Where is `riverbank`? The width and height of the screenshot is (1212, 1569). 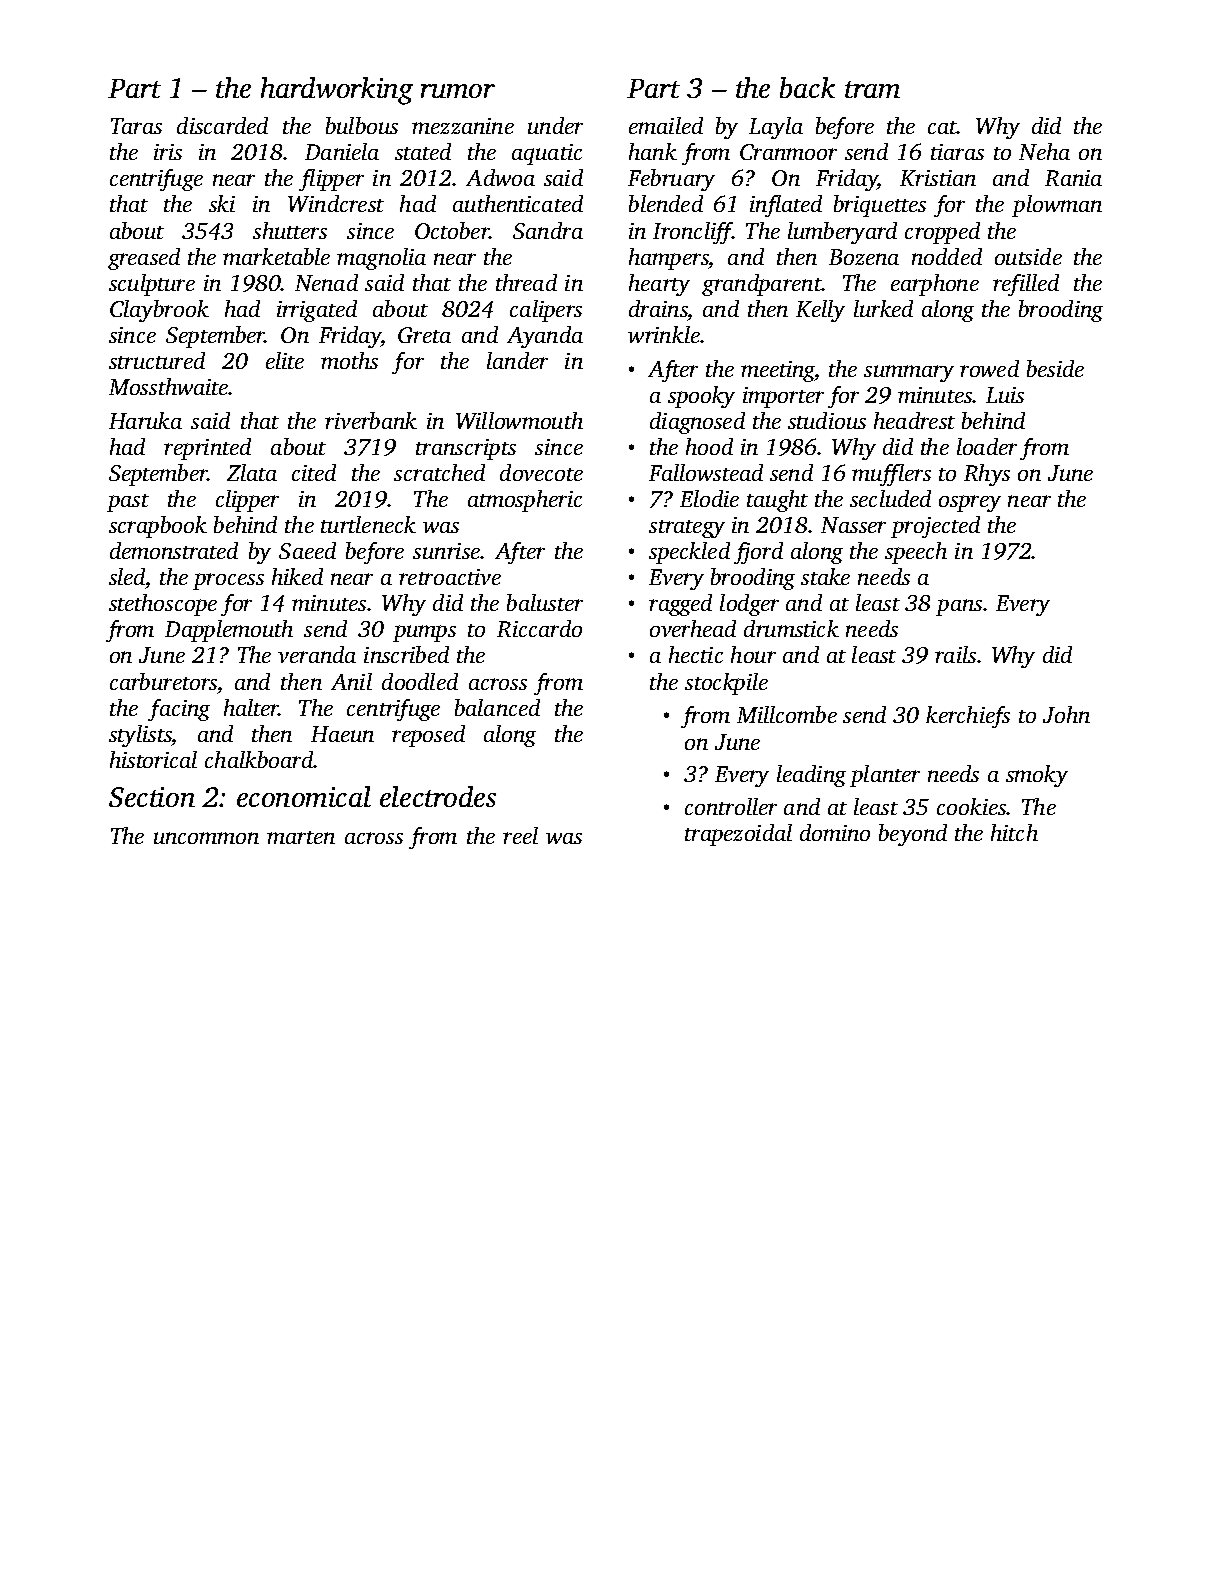
riverbank is located at coordinates (371, 420).
